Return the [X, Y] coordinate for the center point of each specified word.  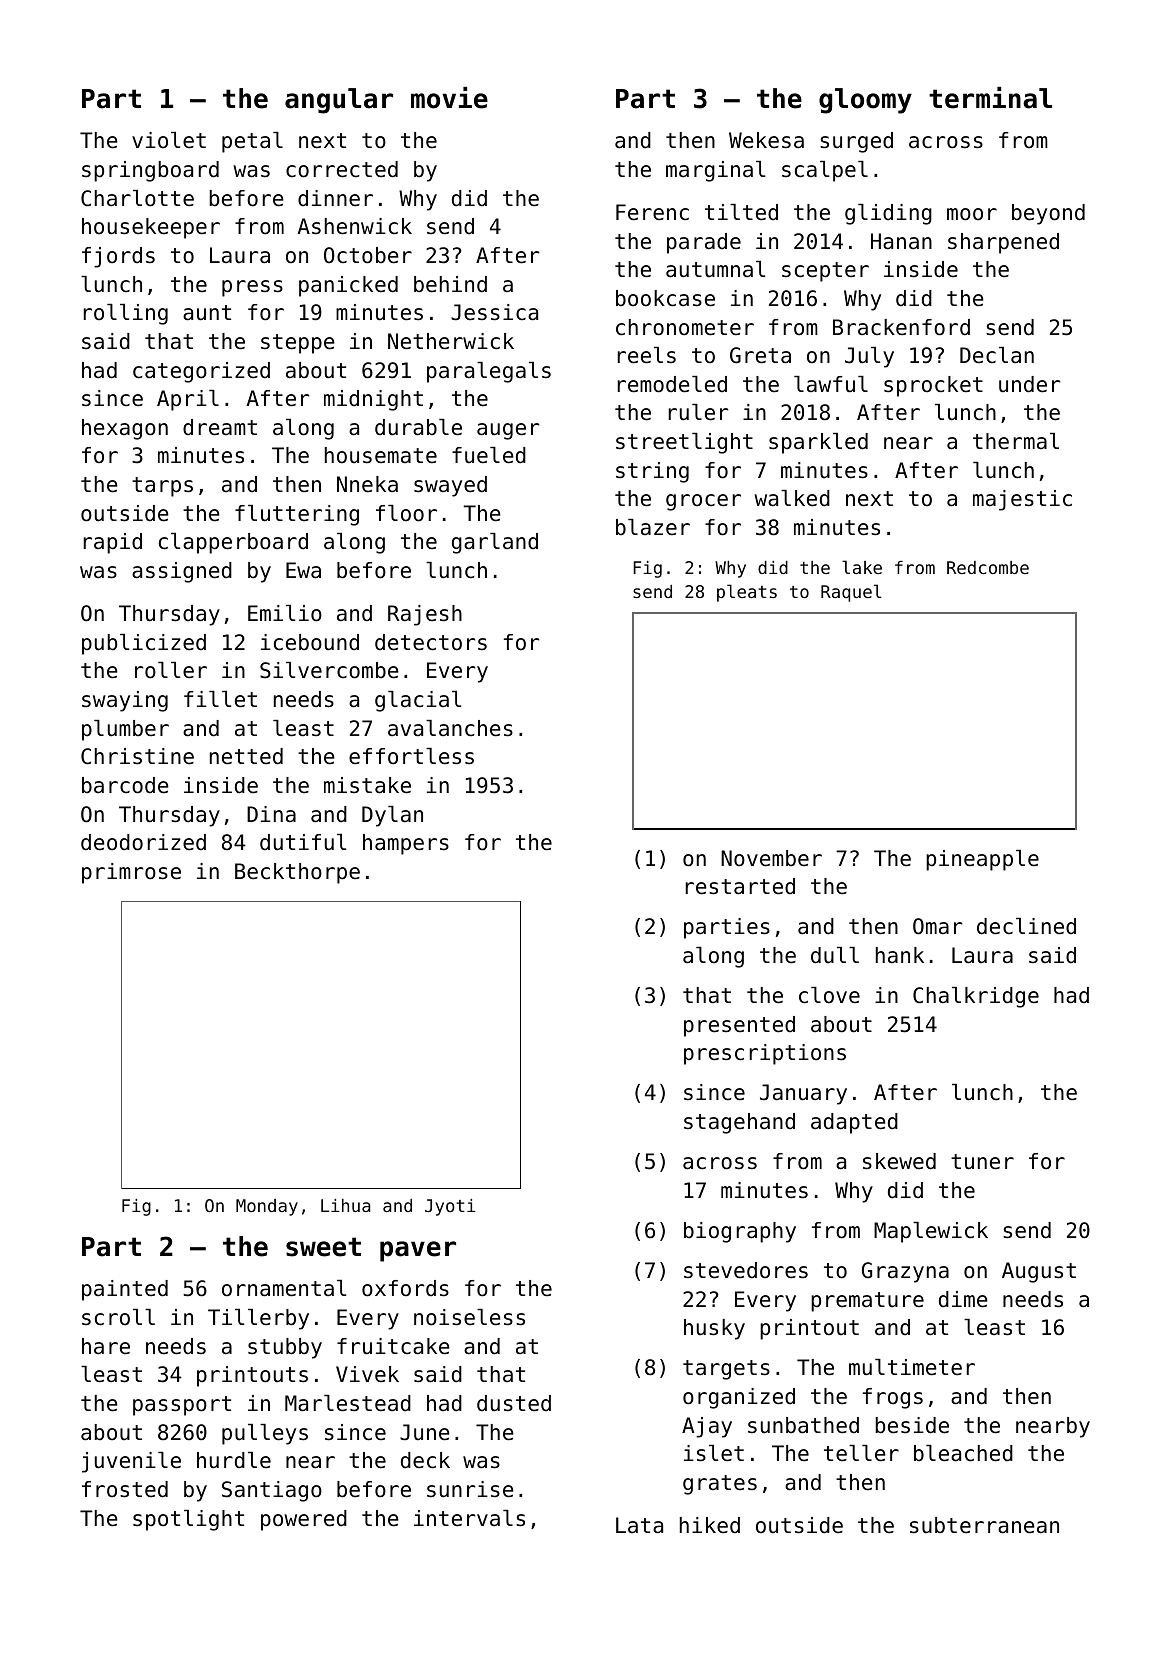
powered [304, 1520]
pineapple [982, 860]
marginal [715, 171]
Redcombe [988, 567]
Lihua [346, 1205]
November [771, 858]
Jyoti [450, 1207]
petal [252, 142]
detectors [431, 642]
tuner [982, 1162]
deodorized [143, 842]
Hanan [901, 241]
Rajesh [425, 615]
